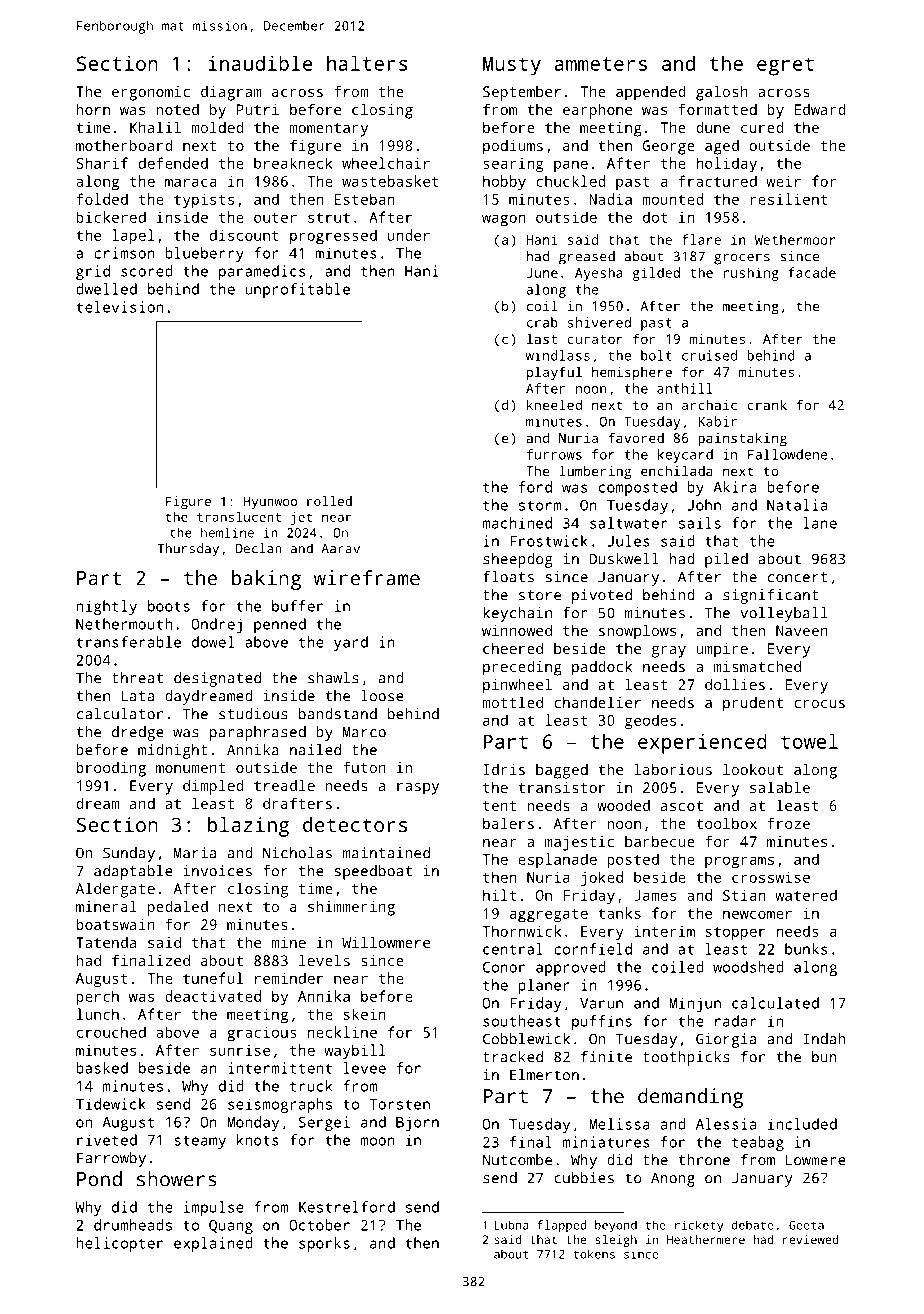  Describe the element at coordinates (554, 404) in the page. I see `kneeled` at that location.
